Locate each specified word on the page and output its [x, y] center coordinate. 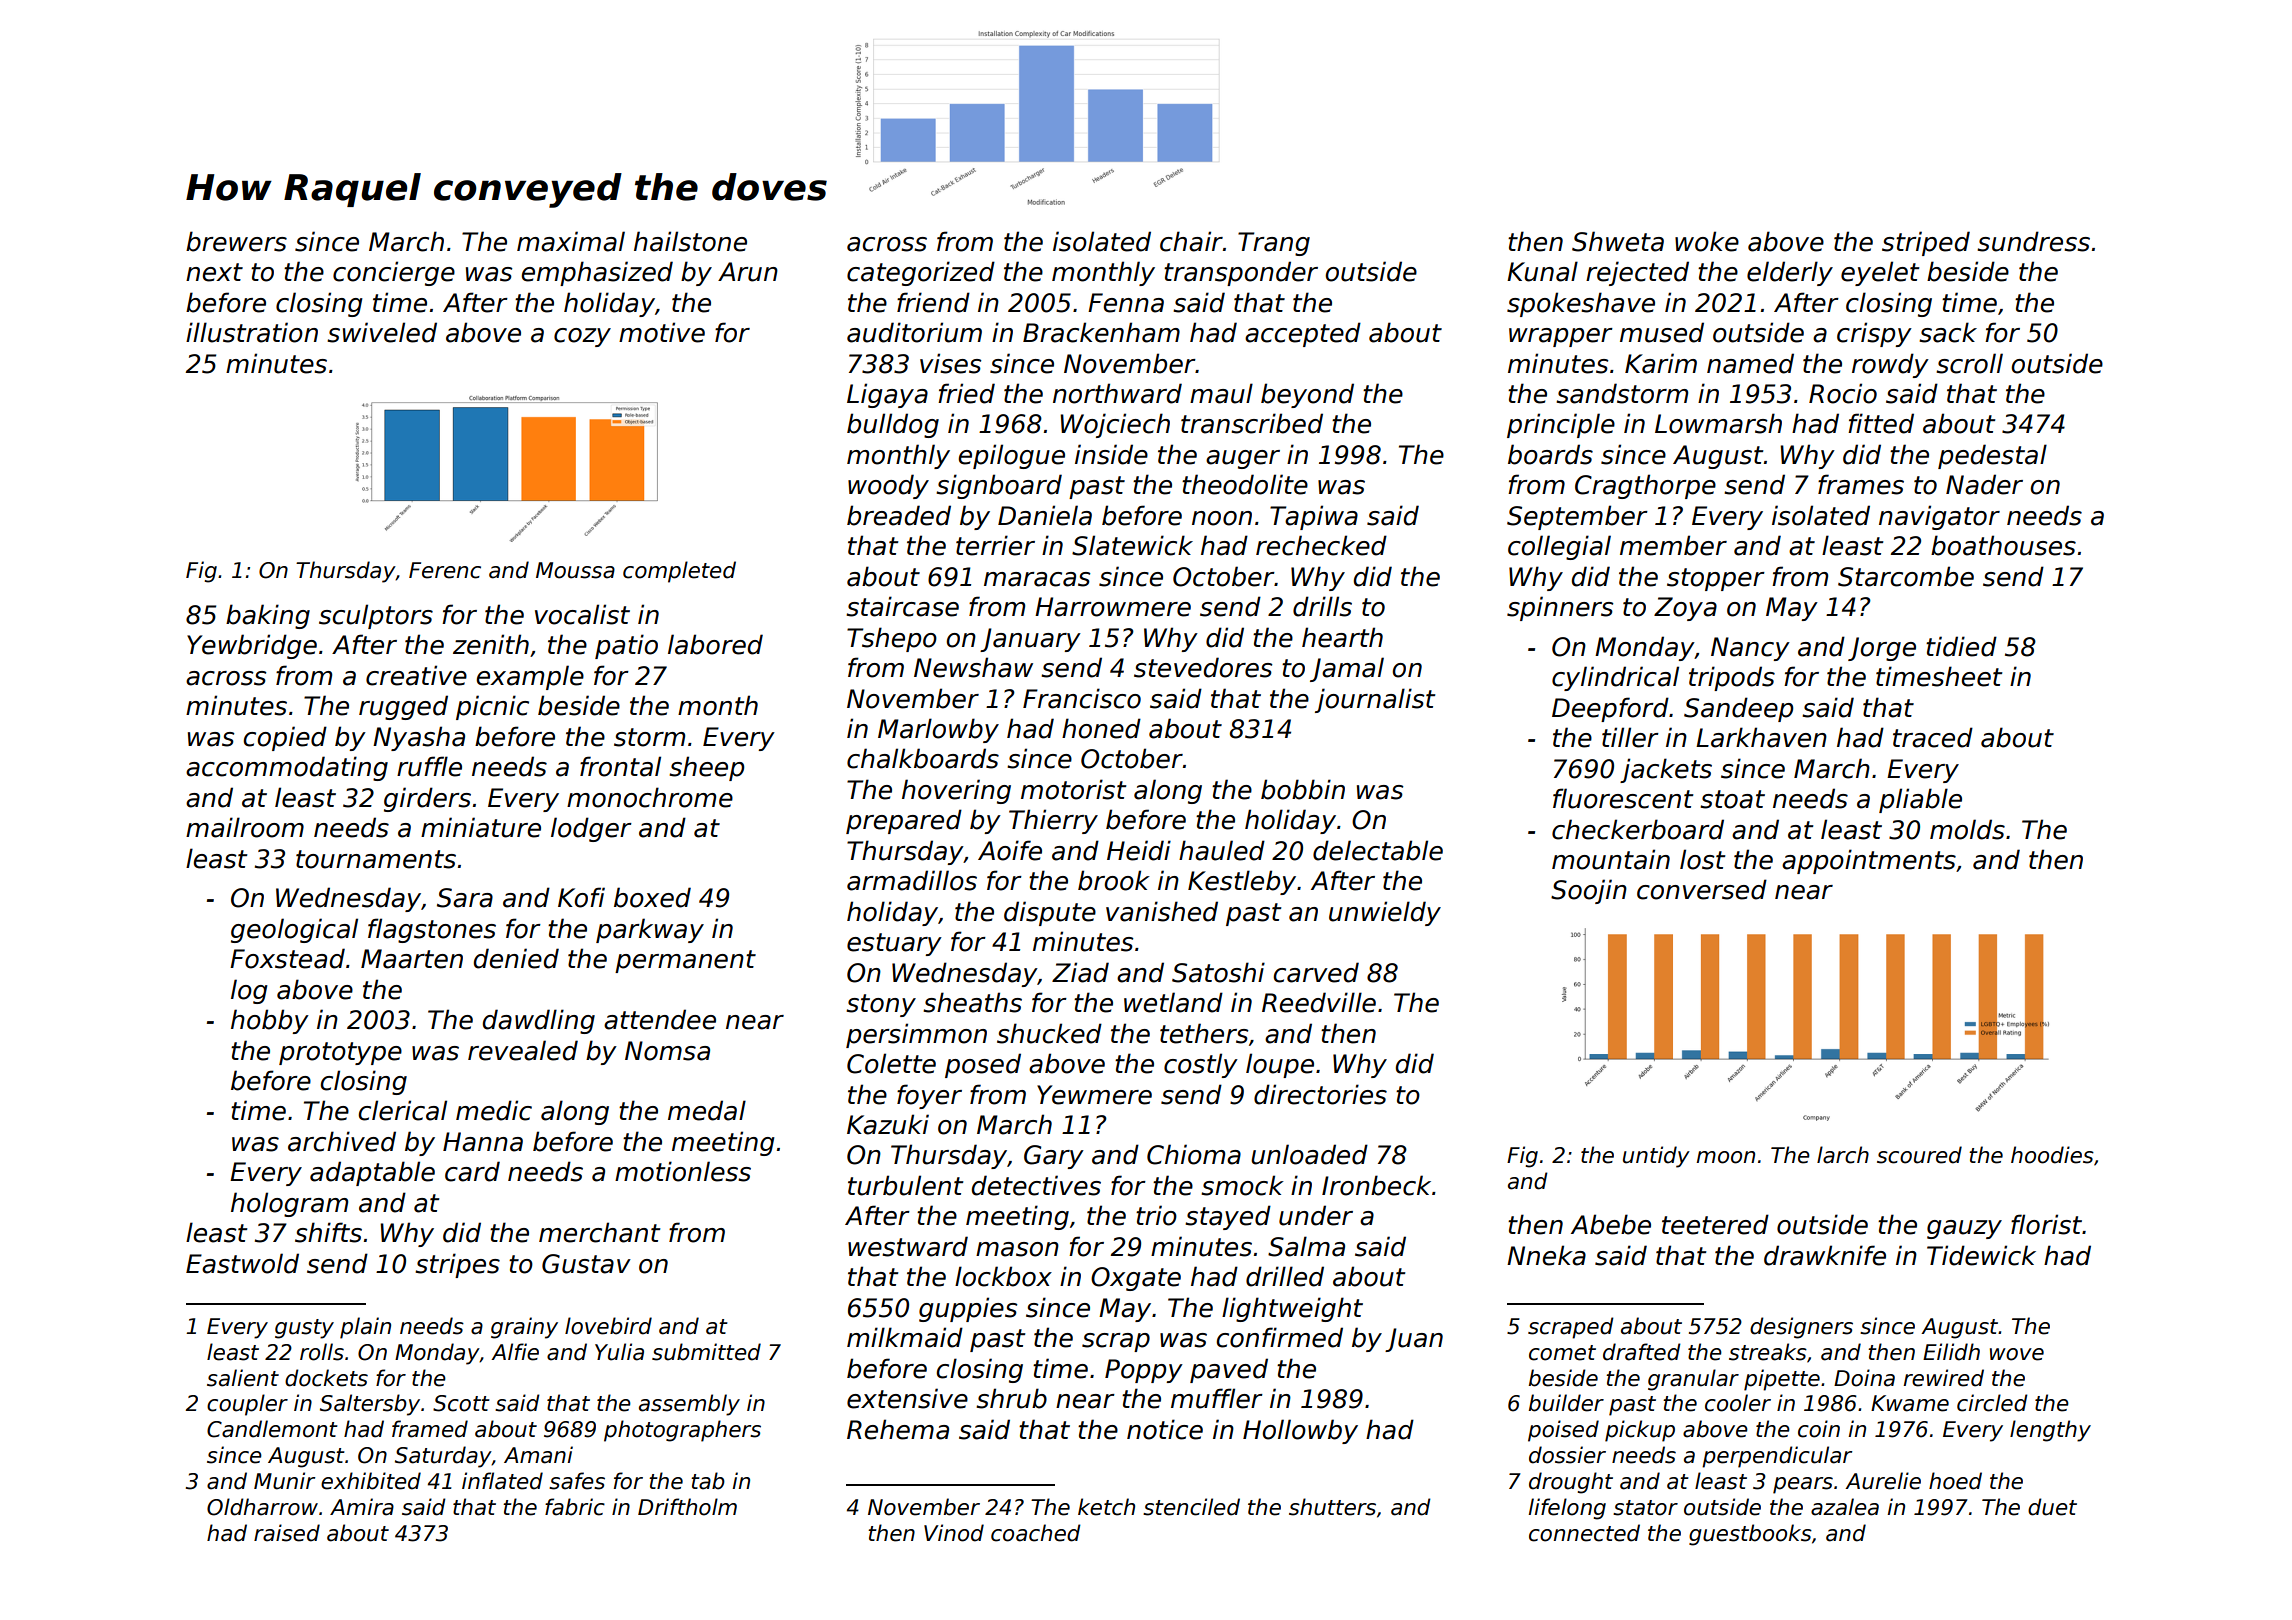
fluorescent [1623, 798]
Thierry [1053, 821]
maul [1221, 393]
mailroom [245, 827]
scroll [1969, 363]
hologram [289, 1204]
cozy [582, 337]
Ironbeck [1376, 1185]
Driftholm [687, 1507]
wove [2017, 1354]
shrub [1011, 1398]
